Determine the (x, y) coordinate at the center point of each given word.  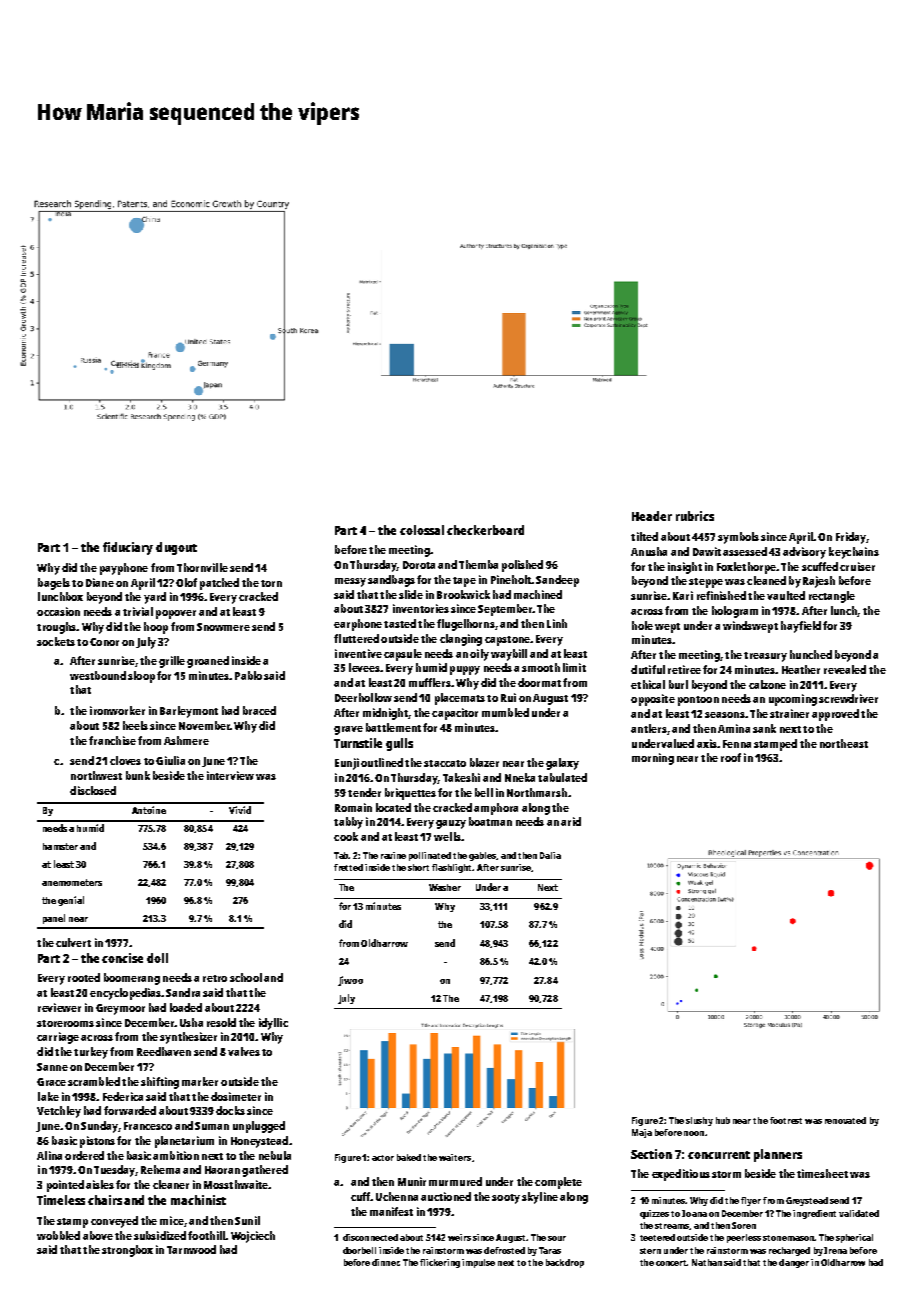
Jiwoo (350, 981)
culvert (73, 942)
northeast (844, 743)
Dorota (419, 565)
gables (482, 856)
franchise (112, 740)
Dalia (550, 855)
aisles (100, 1184)
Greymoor (120, 1009)
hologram (735, 612)
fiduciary (128, 548)
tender (364, 792)
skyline (540, 1198)
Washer (445, 887)
